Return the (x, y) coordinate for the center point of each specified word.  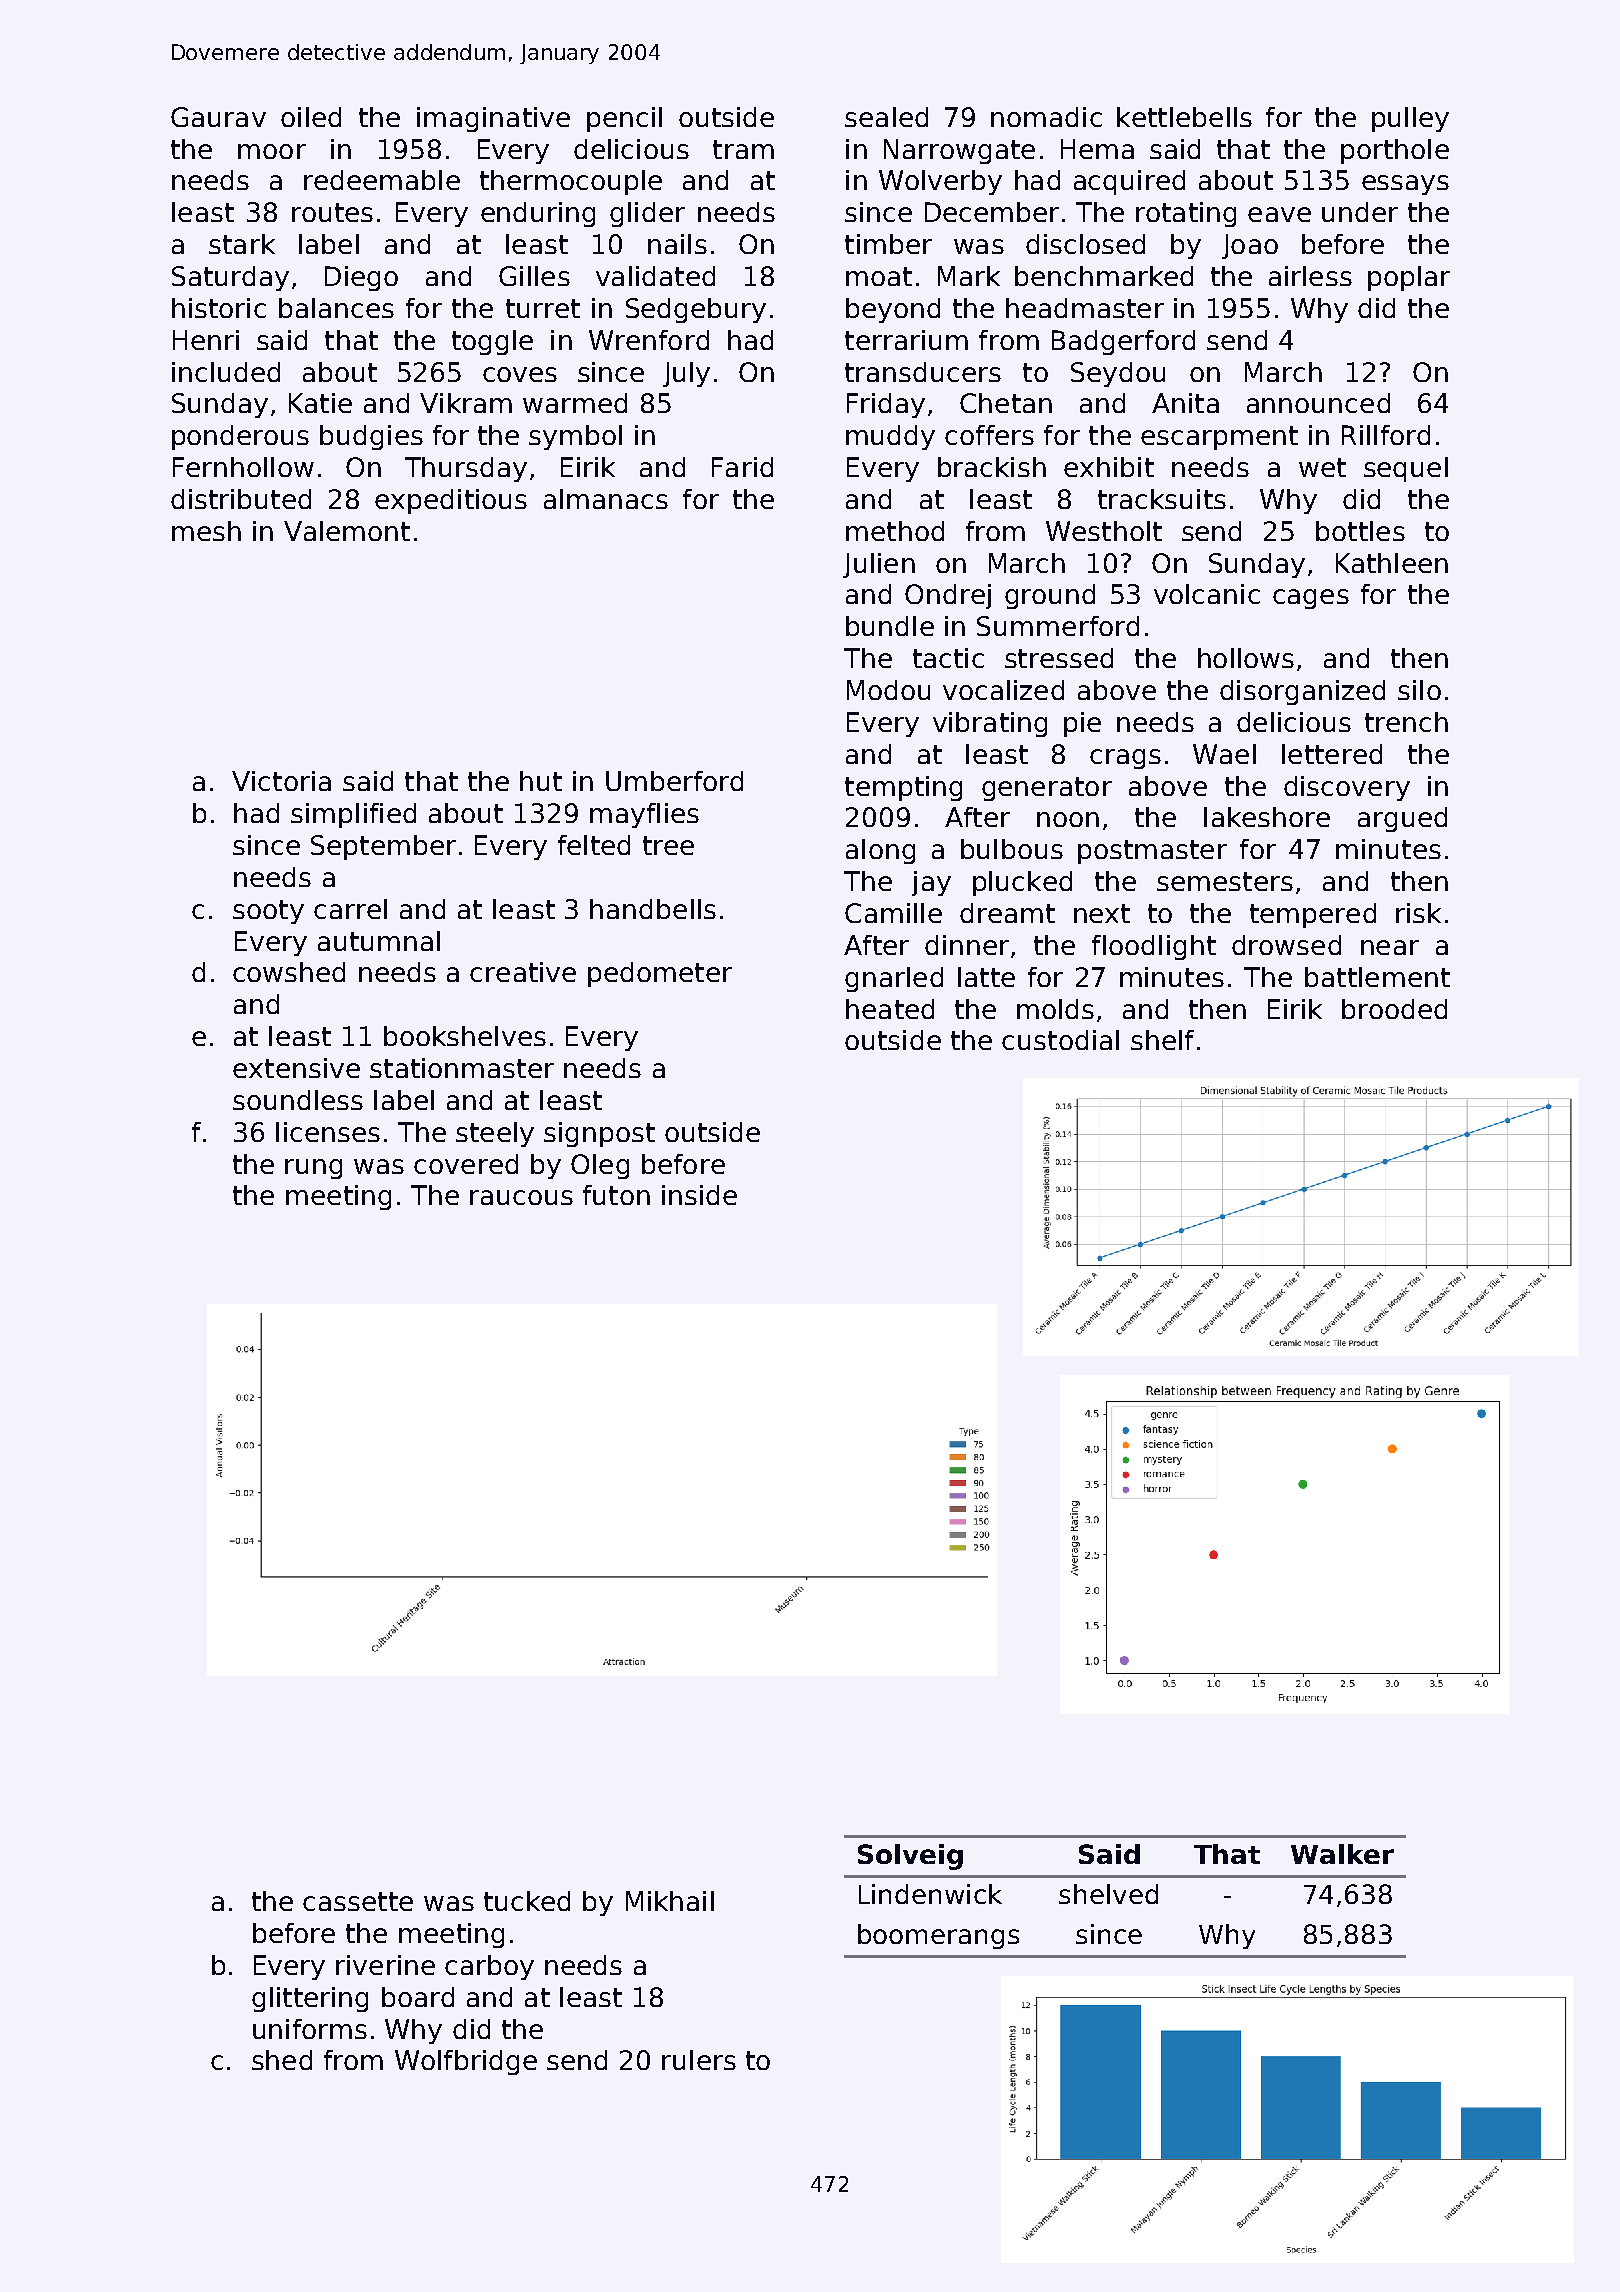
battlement (1377, 977)
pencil (624, 119)
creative (523, 972)
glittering (310, 1999)
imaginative (493, 119)
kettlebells (1184, 117)
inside (699, 1195)
